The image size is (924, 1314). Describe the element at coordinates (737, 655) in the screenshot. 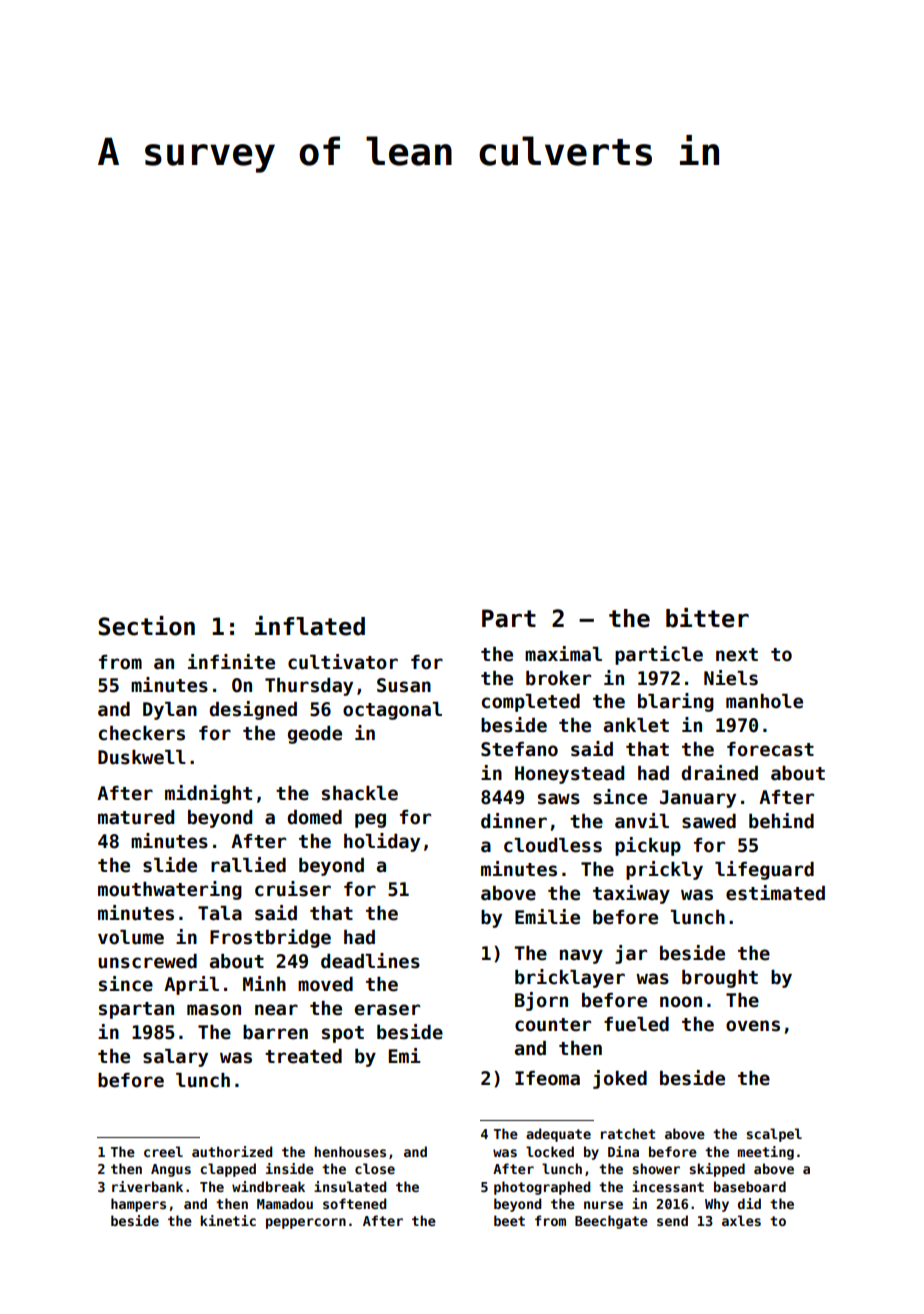

I see `next` at that location.
